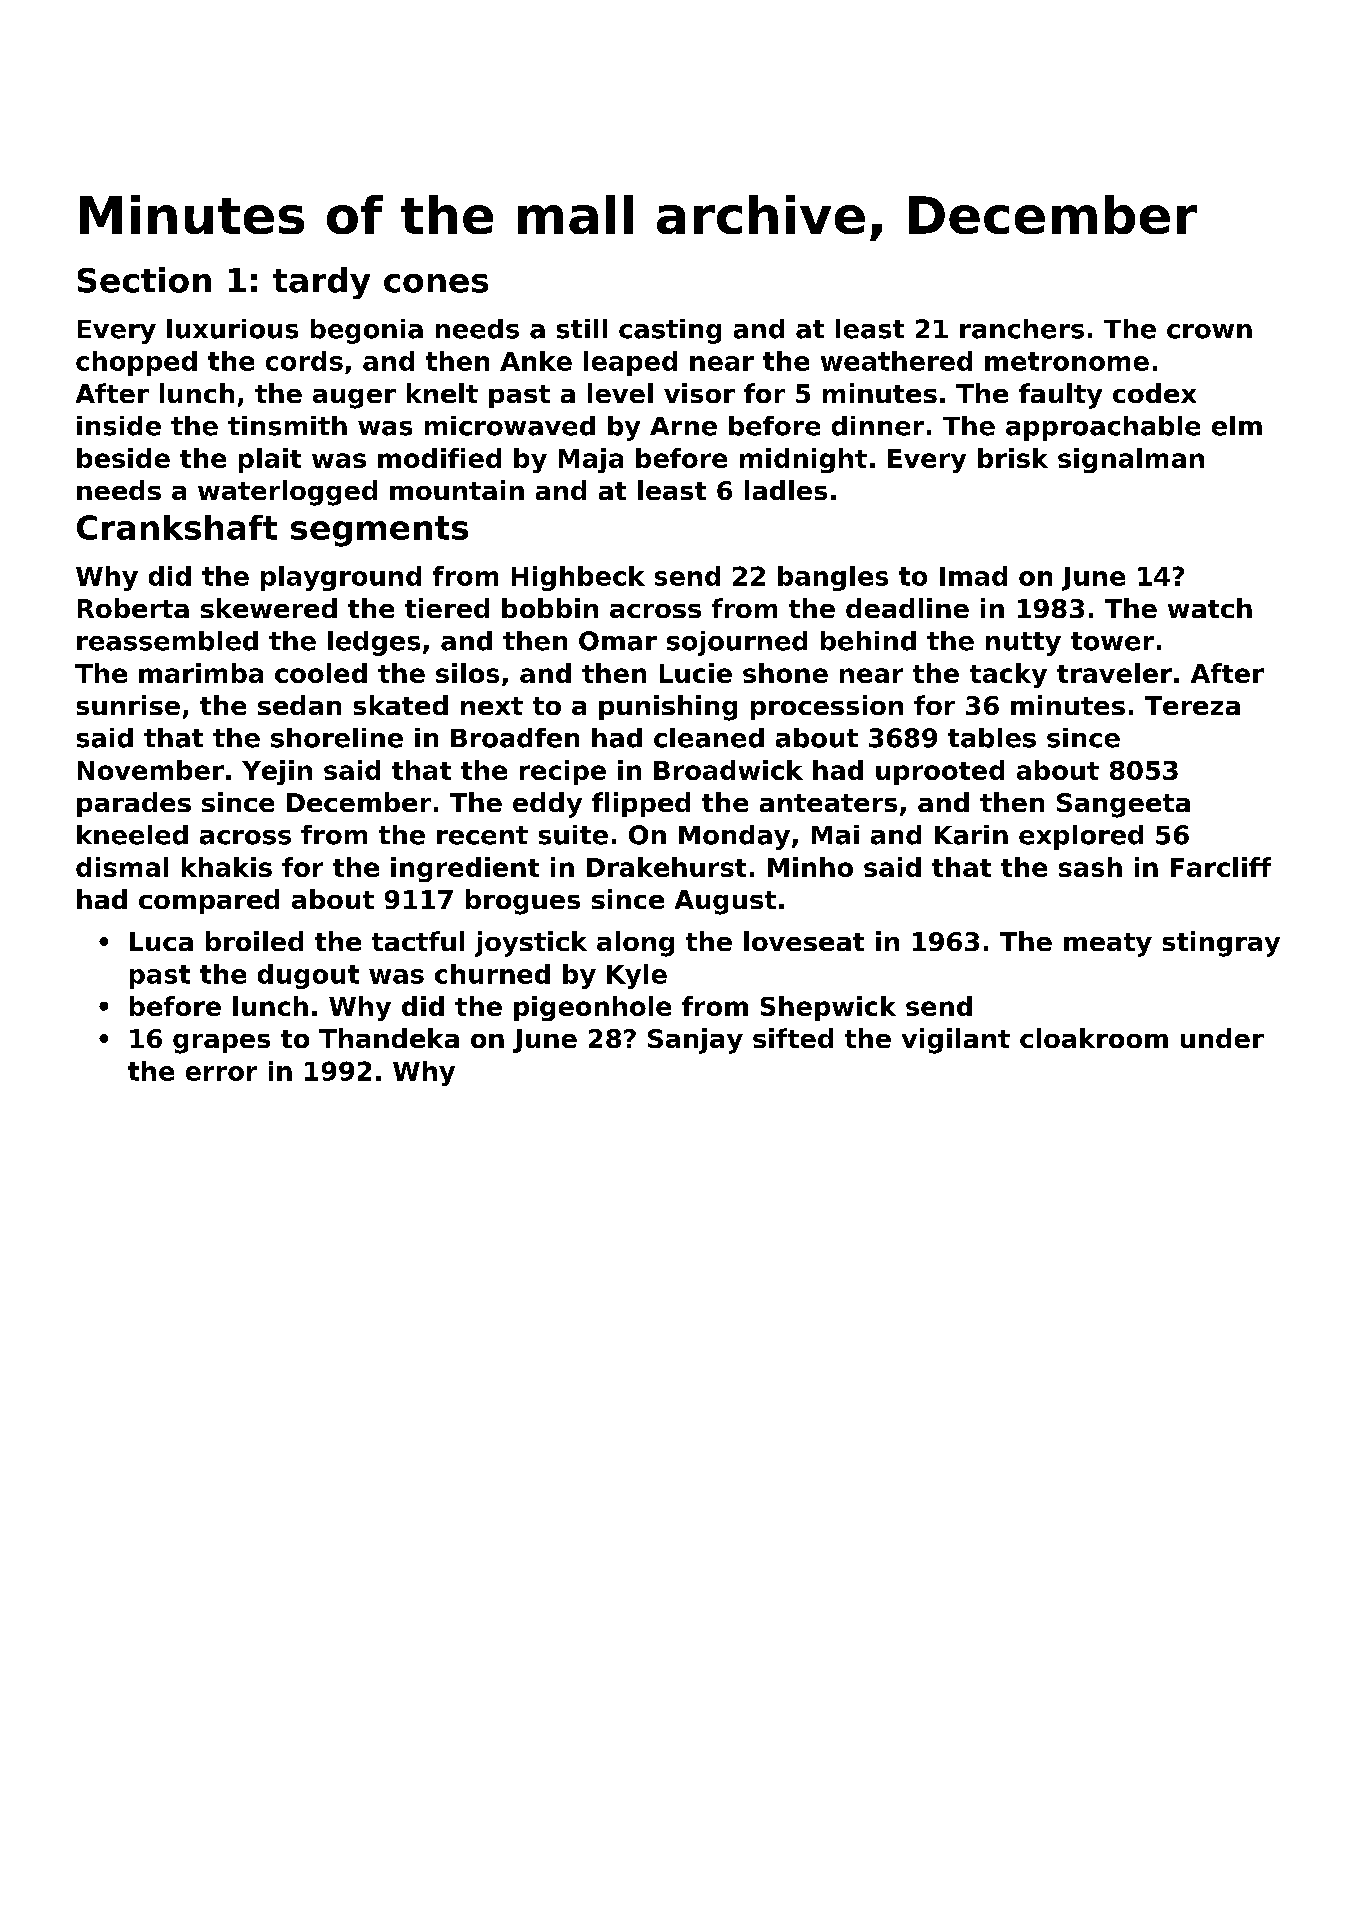 The width and height of the screenshot is (1358, 1921). I want to click on sedan, so click(299, 705).
